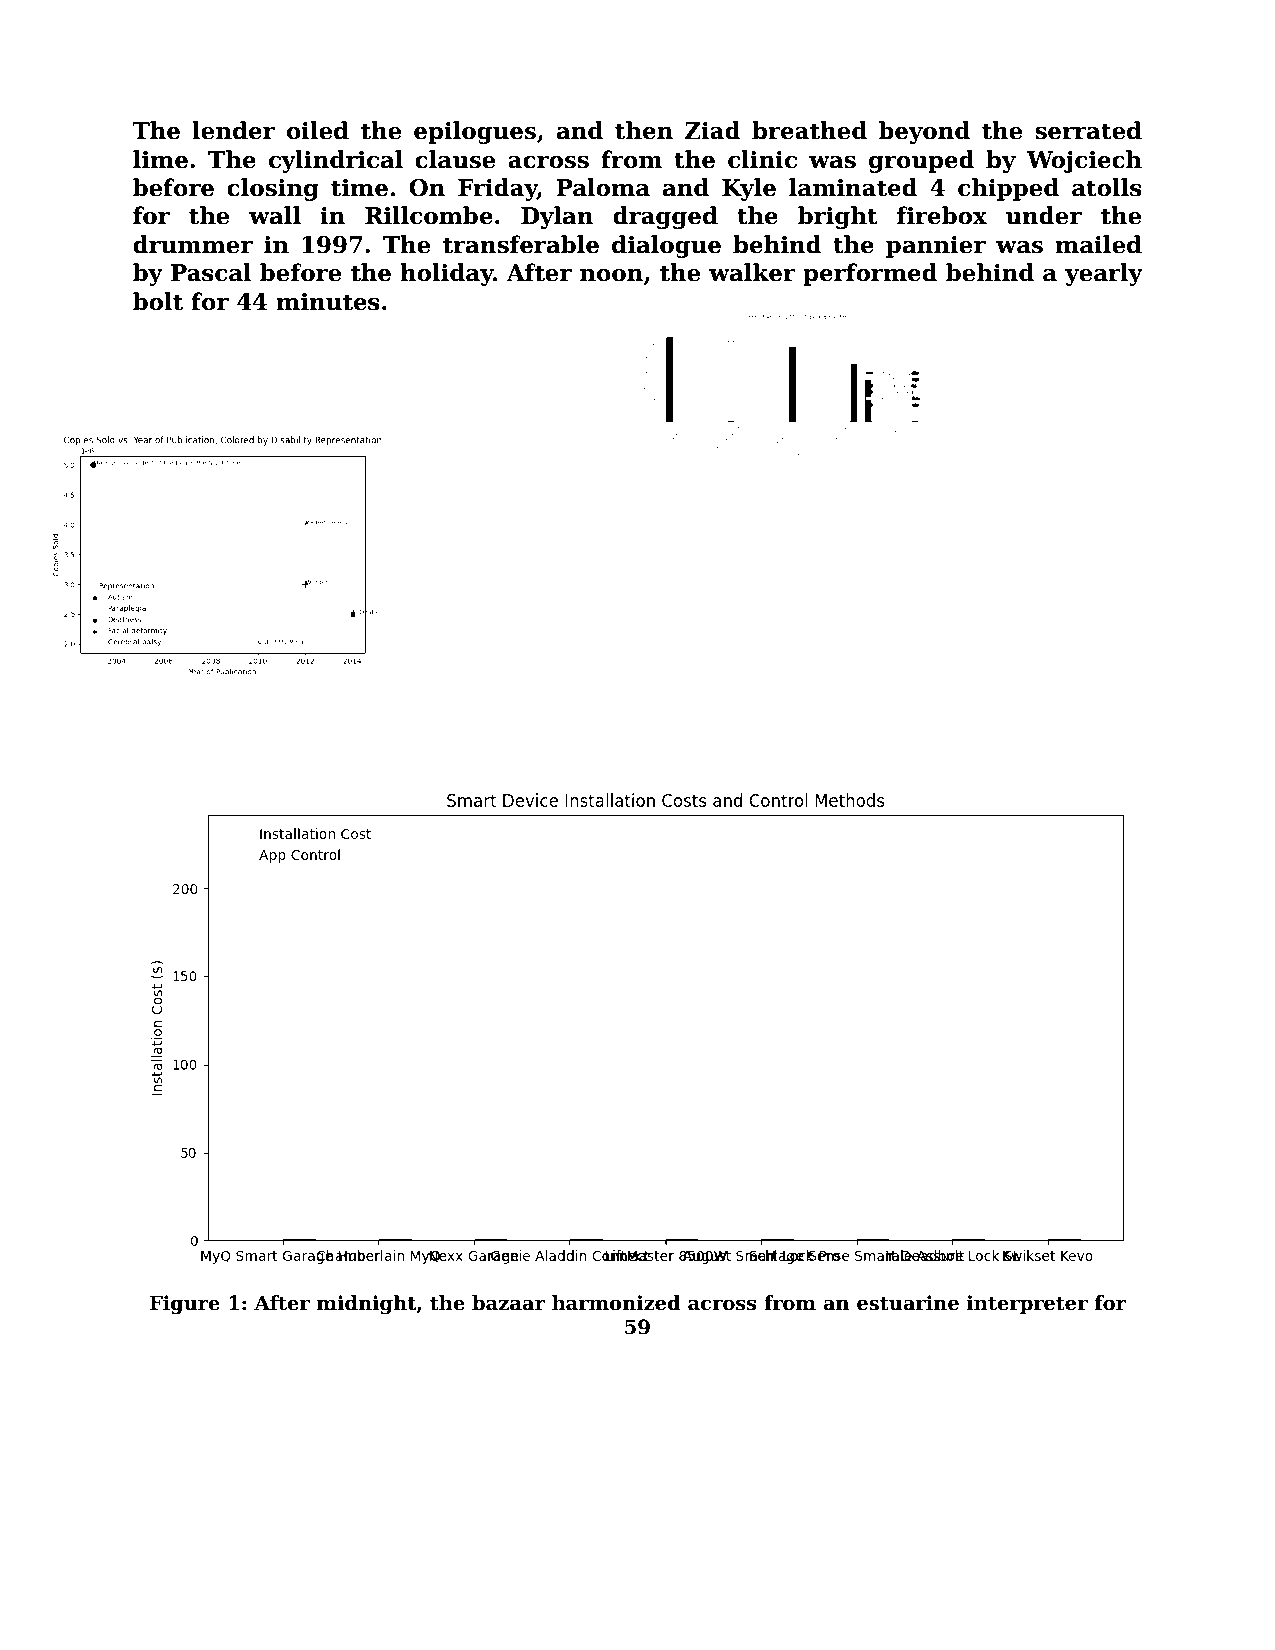 This image has width=1275, height=1650. I want to click on then, so click(644, 130).
